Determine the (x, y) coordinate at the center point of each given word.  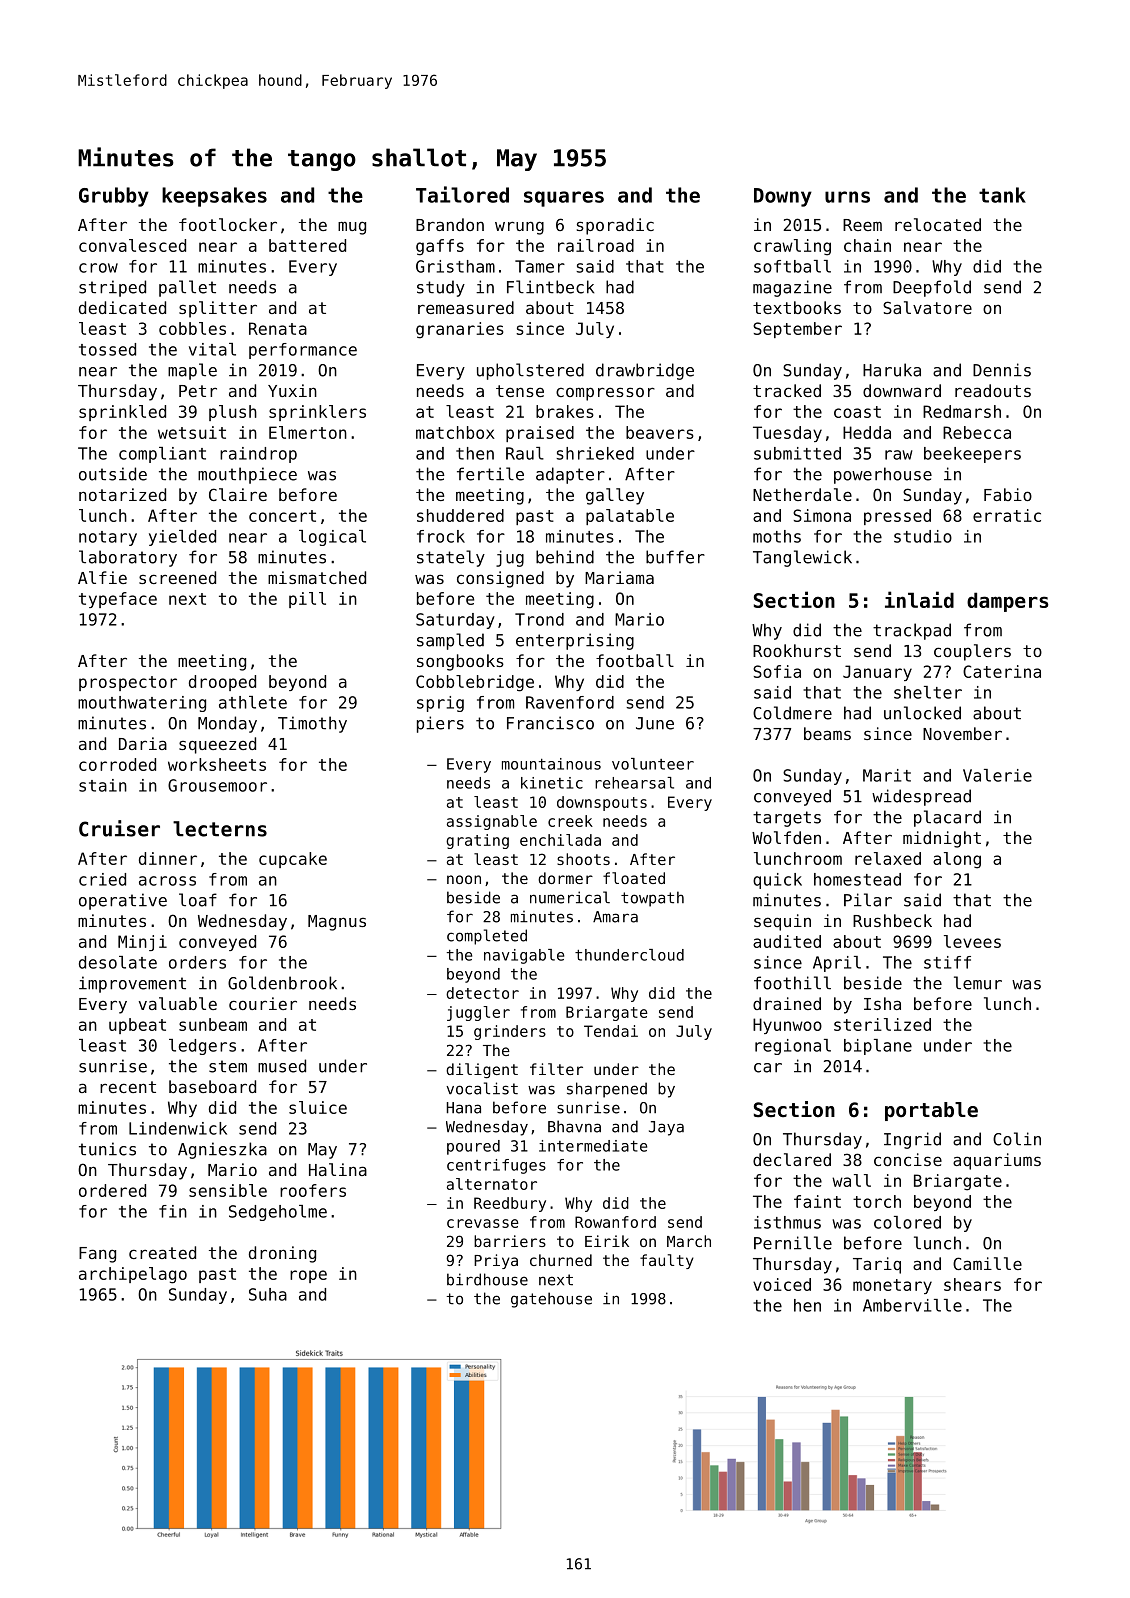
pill (307, 600)
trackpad (912, 631)
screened (177, 577)
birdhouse (487, 1279)
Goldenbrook (282, 983)
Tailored (462, 194)
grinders (510, 1032)
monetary (892, 1286)
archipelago (133, 1275)
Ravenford (570, 702)
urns (847, 197)
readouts (993, 390)
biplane (878, 1047)
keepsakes (214, 197)
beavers (660, 432)
